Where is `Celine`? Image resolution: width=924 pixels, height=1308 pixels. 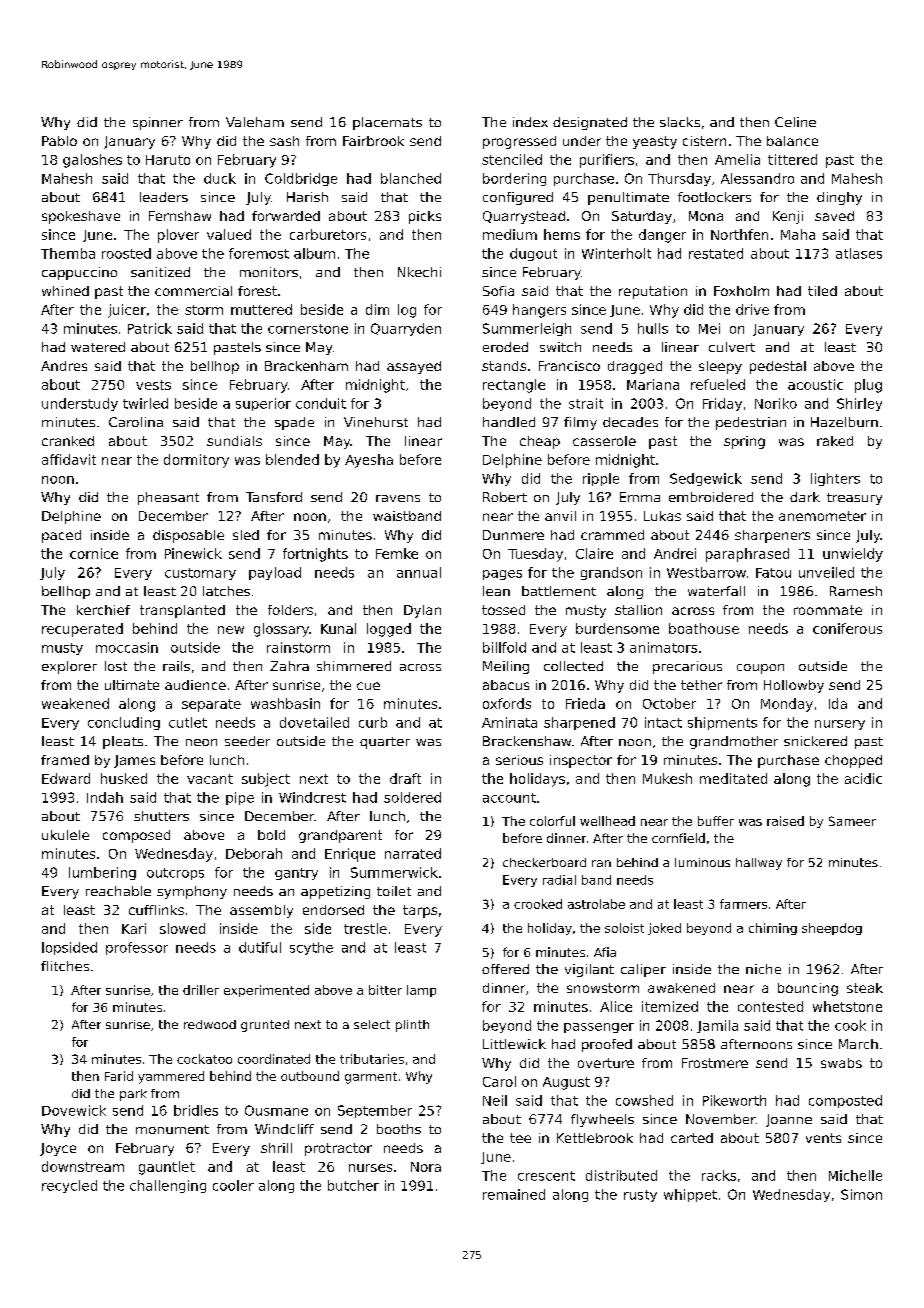
Celine is located at coordinates (795, 122).
